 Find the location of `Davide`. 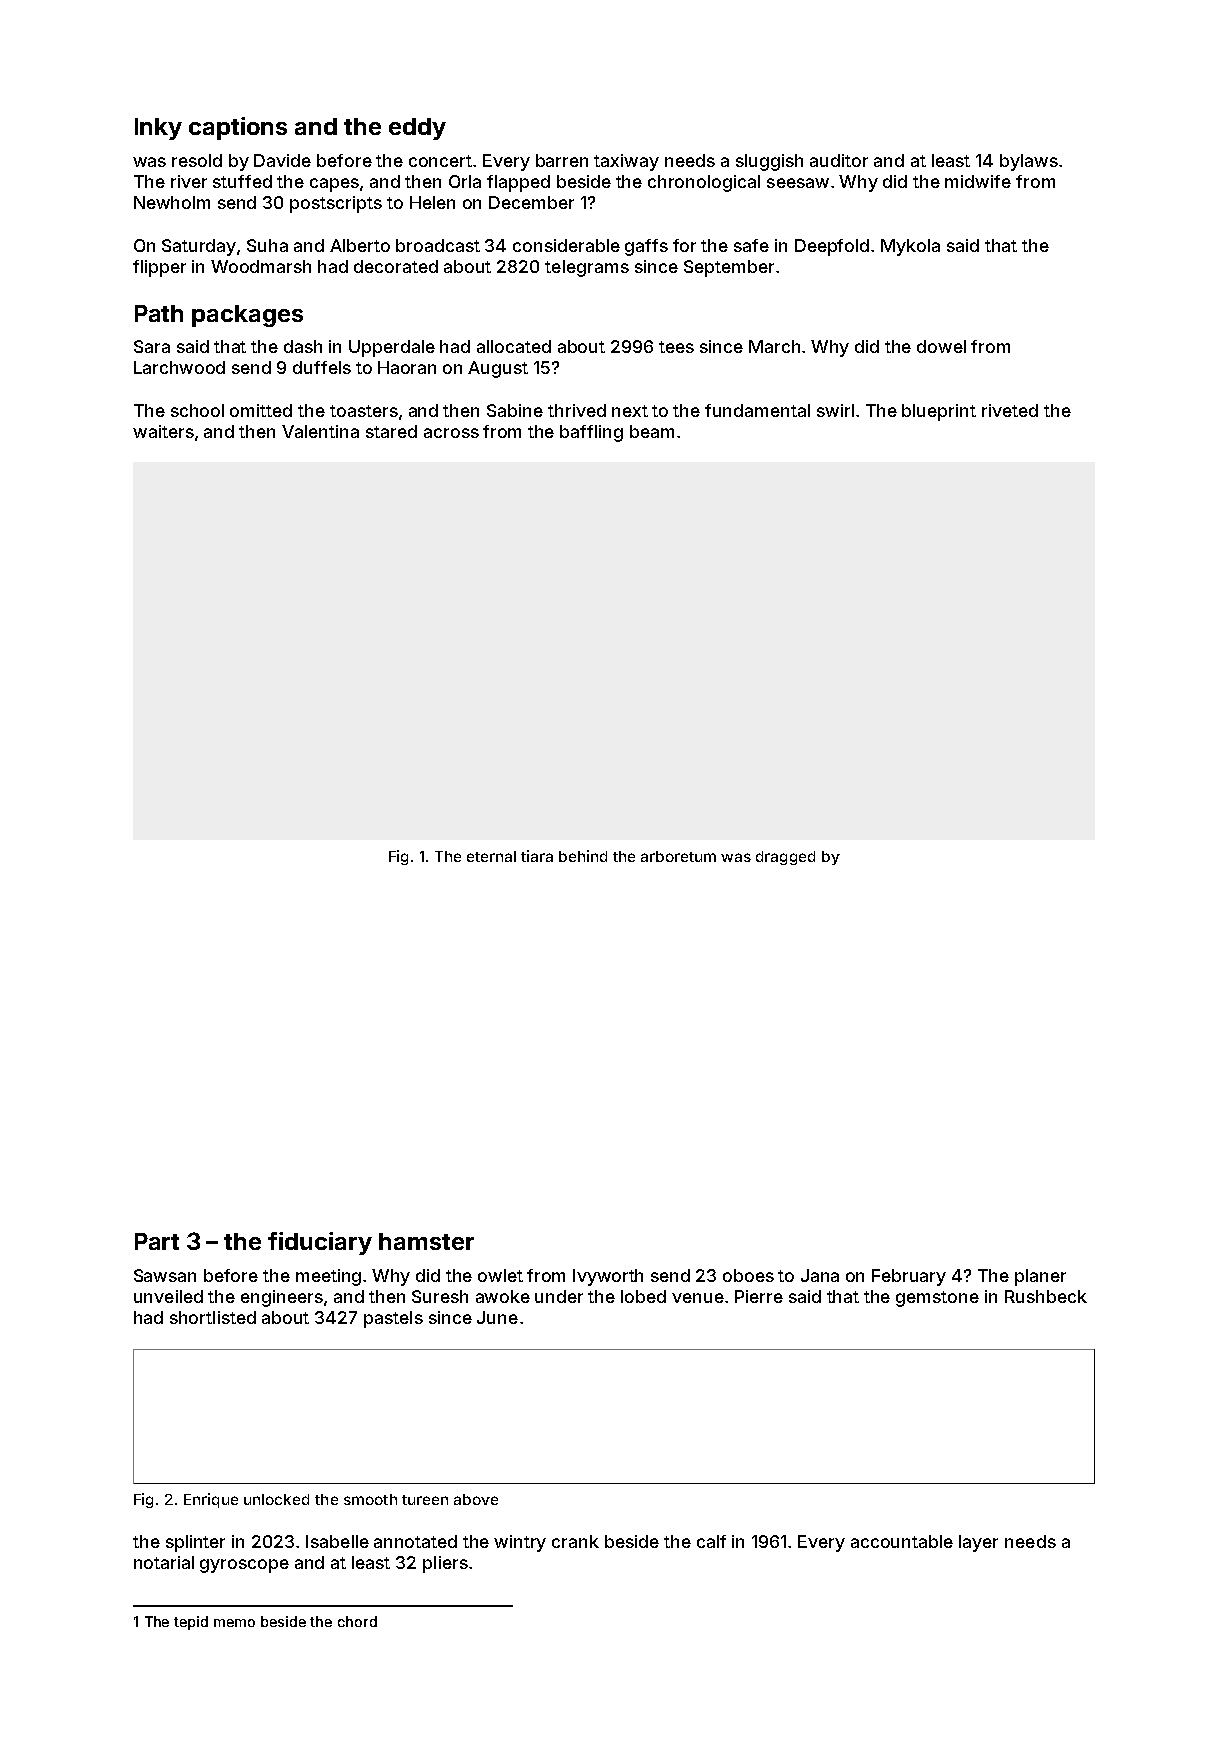

Davide is located at coordinates (282, 160).
